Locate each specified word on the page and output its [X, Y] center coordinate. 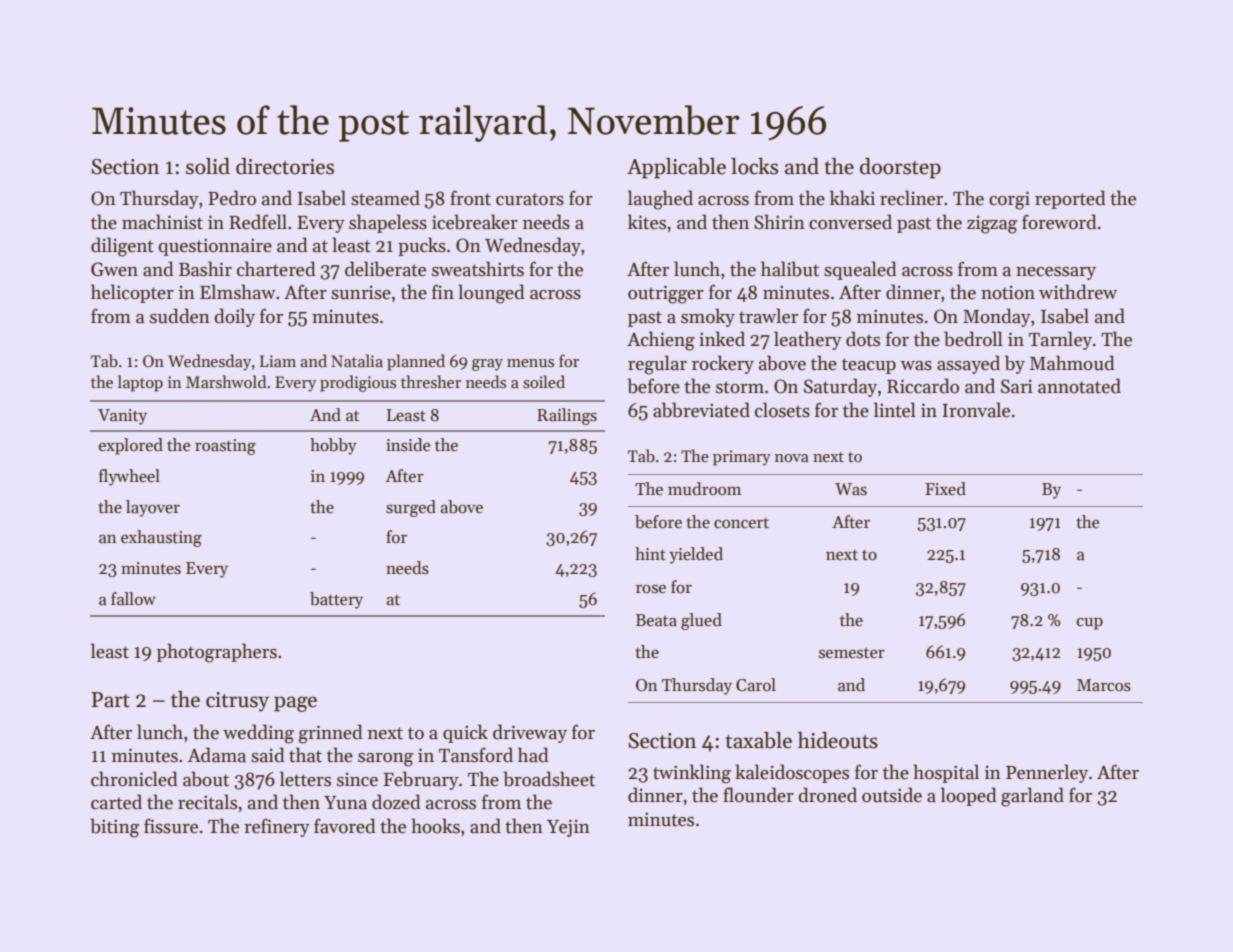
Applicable [676, 168]
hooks [435, 826]
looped [969, 796]
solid [208, 166]
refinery [277, 827]
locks [754, 166]
